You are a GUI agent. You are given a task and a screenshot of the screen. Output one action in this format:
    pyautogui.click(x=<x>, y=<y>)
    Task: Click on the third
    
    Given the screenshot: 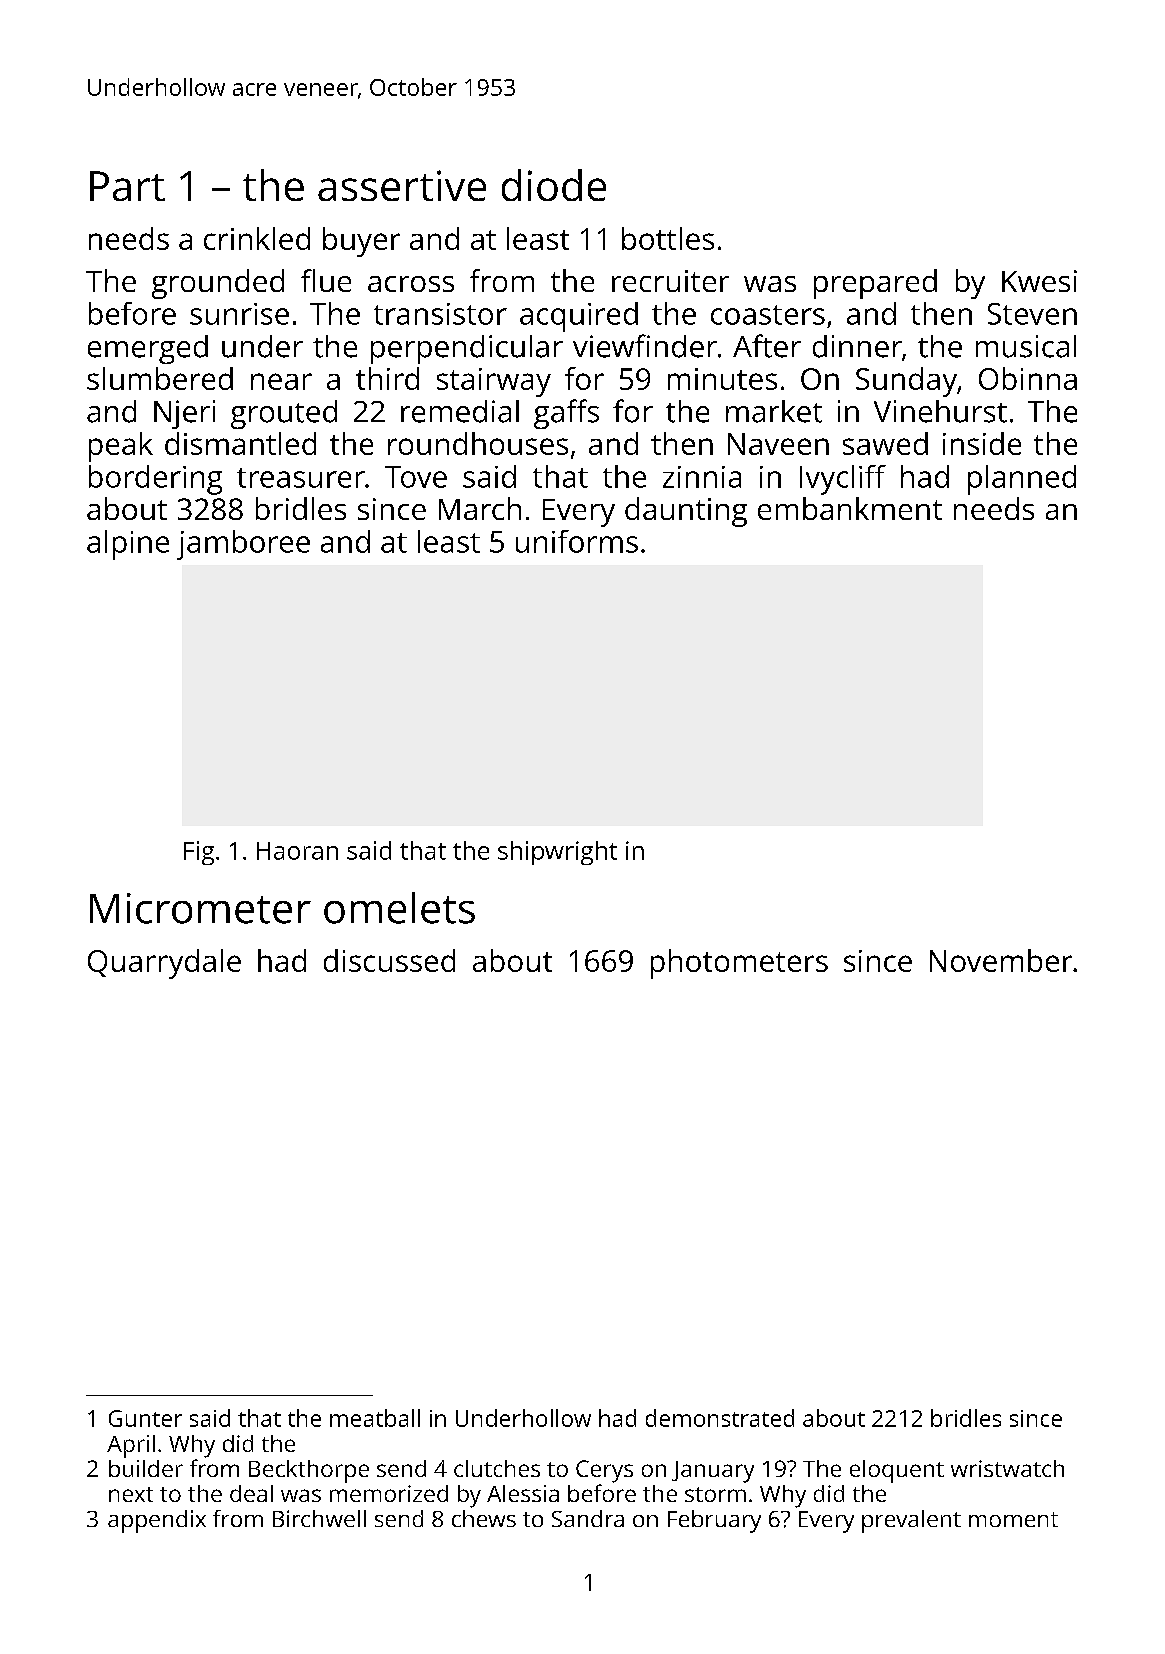 What is the action you would take?
    pyautogui.click(x=387, y=378)
